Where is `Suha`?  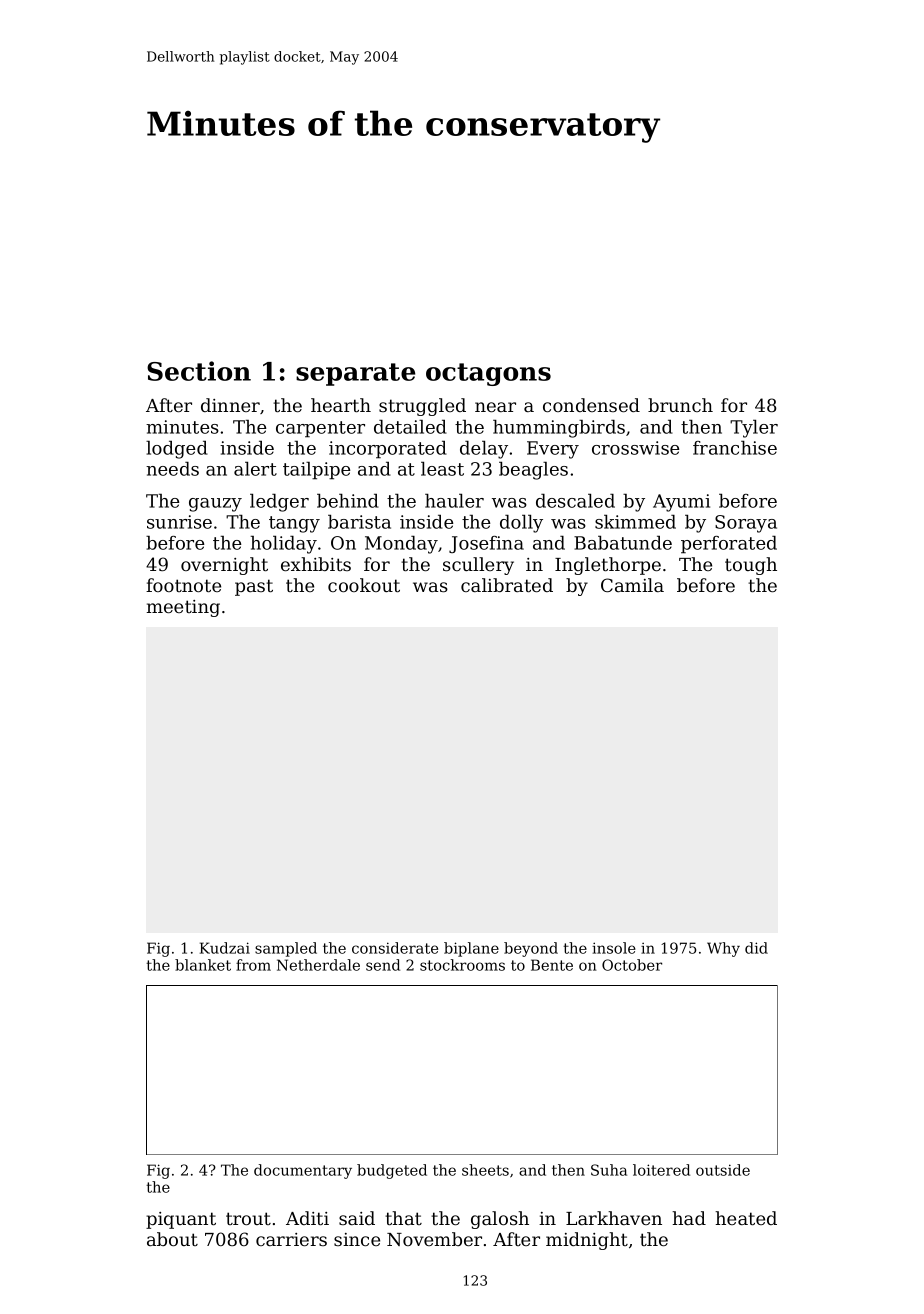
Suha is located at coordinates (609, 1170).
